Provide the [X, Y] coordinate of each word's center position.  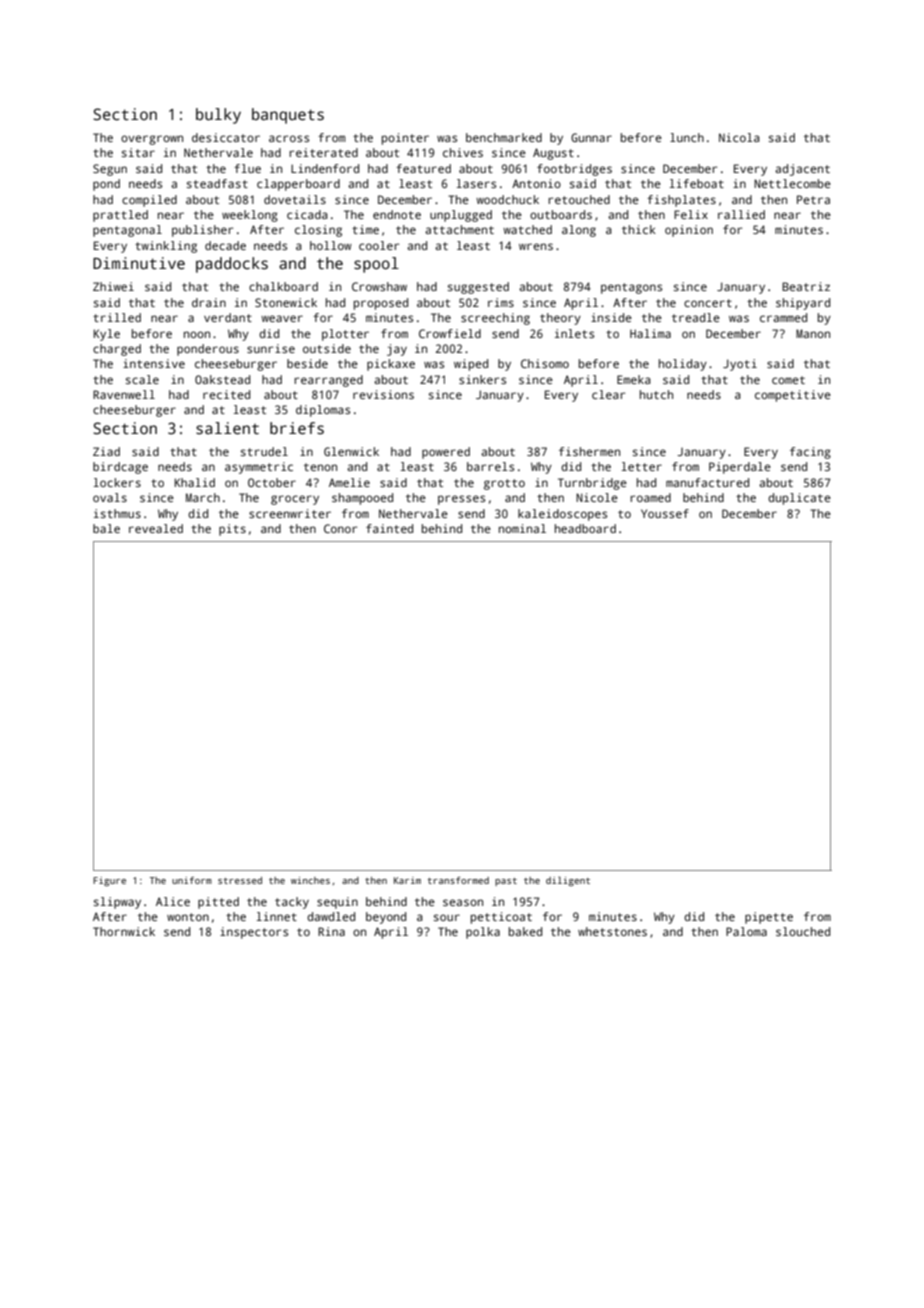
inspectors [254, 933]
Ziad [106, 451]
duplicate [799, 499]
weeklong [250, 216]
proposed [381, 304]
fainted [389, 528]
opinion [689, 231]
